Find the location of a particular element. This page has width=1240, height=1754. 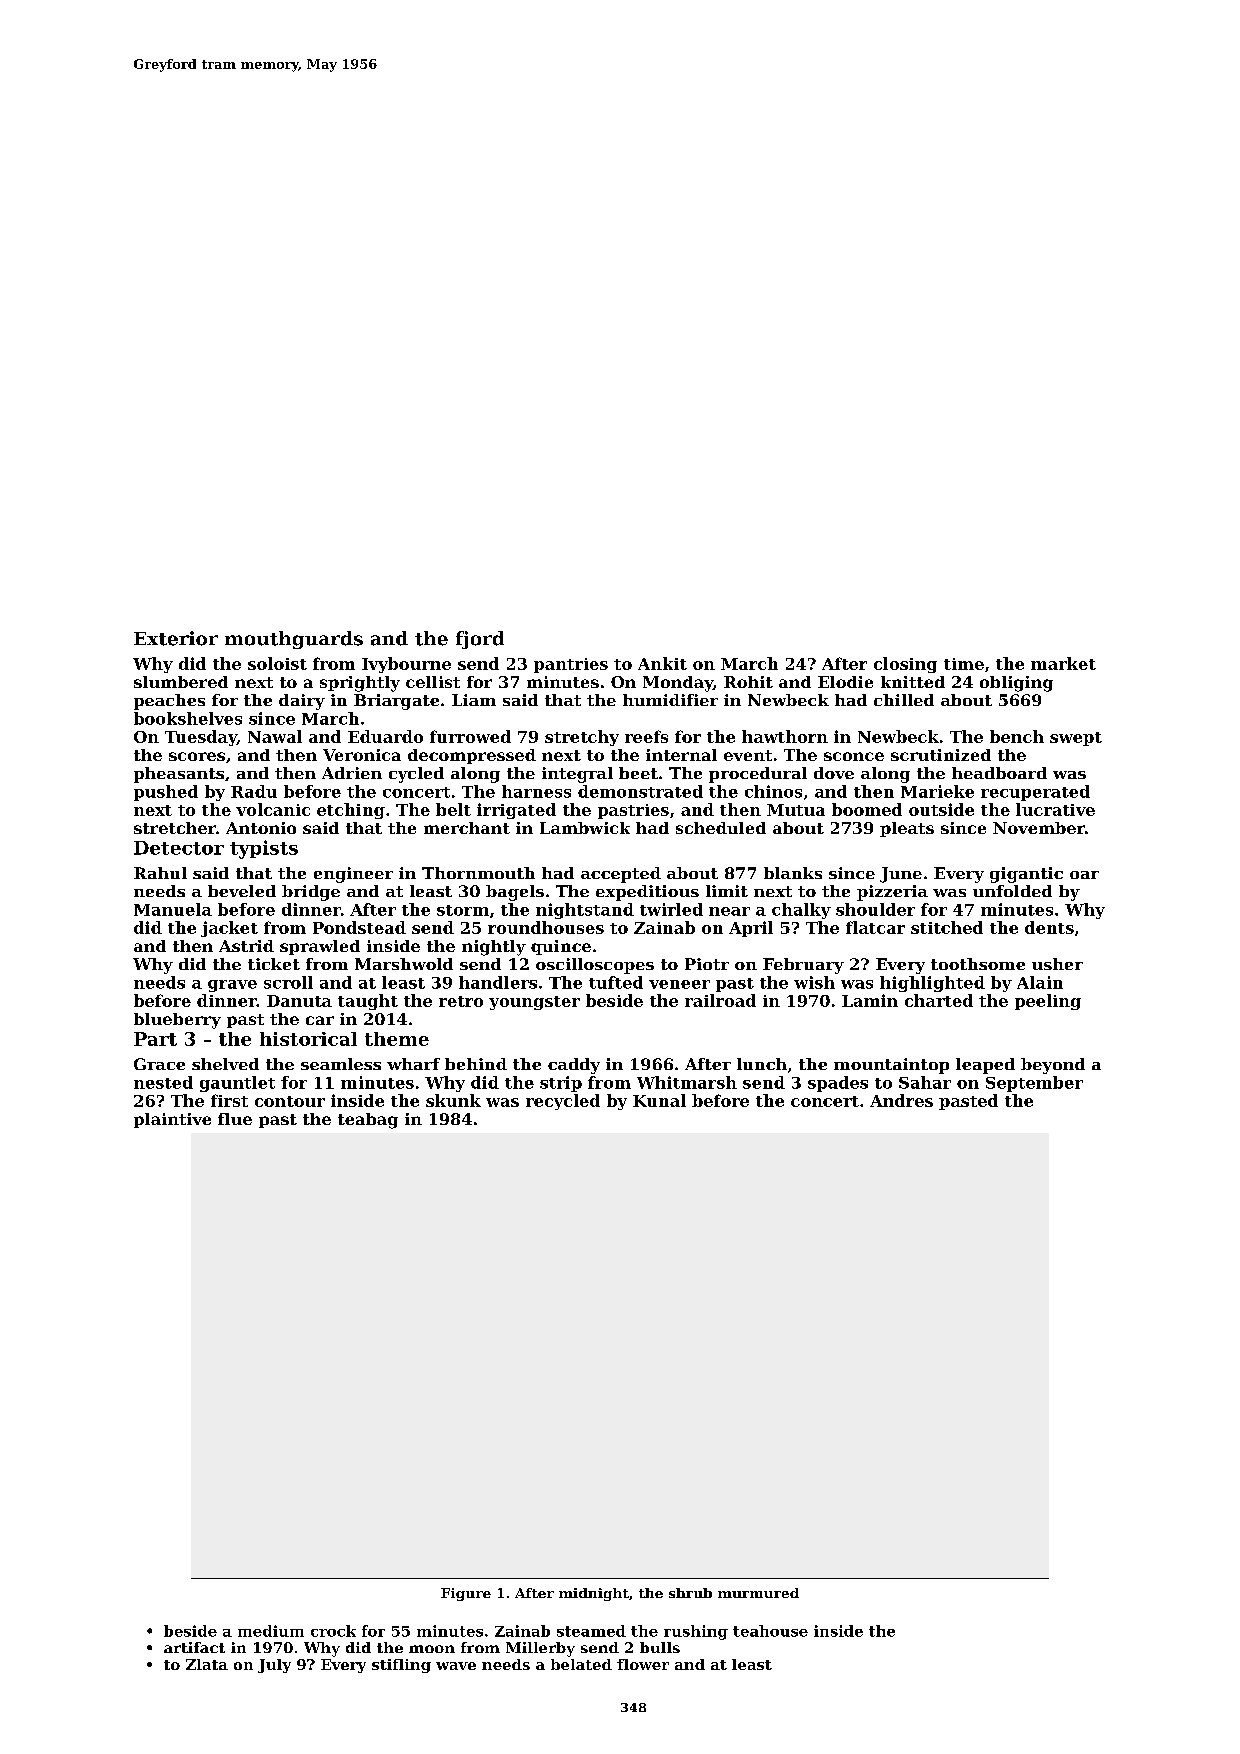

plaintive is located at coordinates (172, 1120).
